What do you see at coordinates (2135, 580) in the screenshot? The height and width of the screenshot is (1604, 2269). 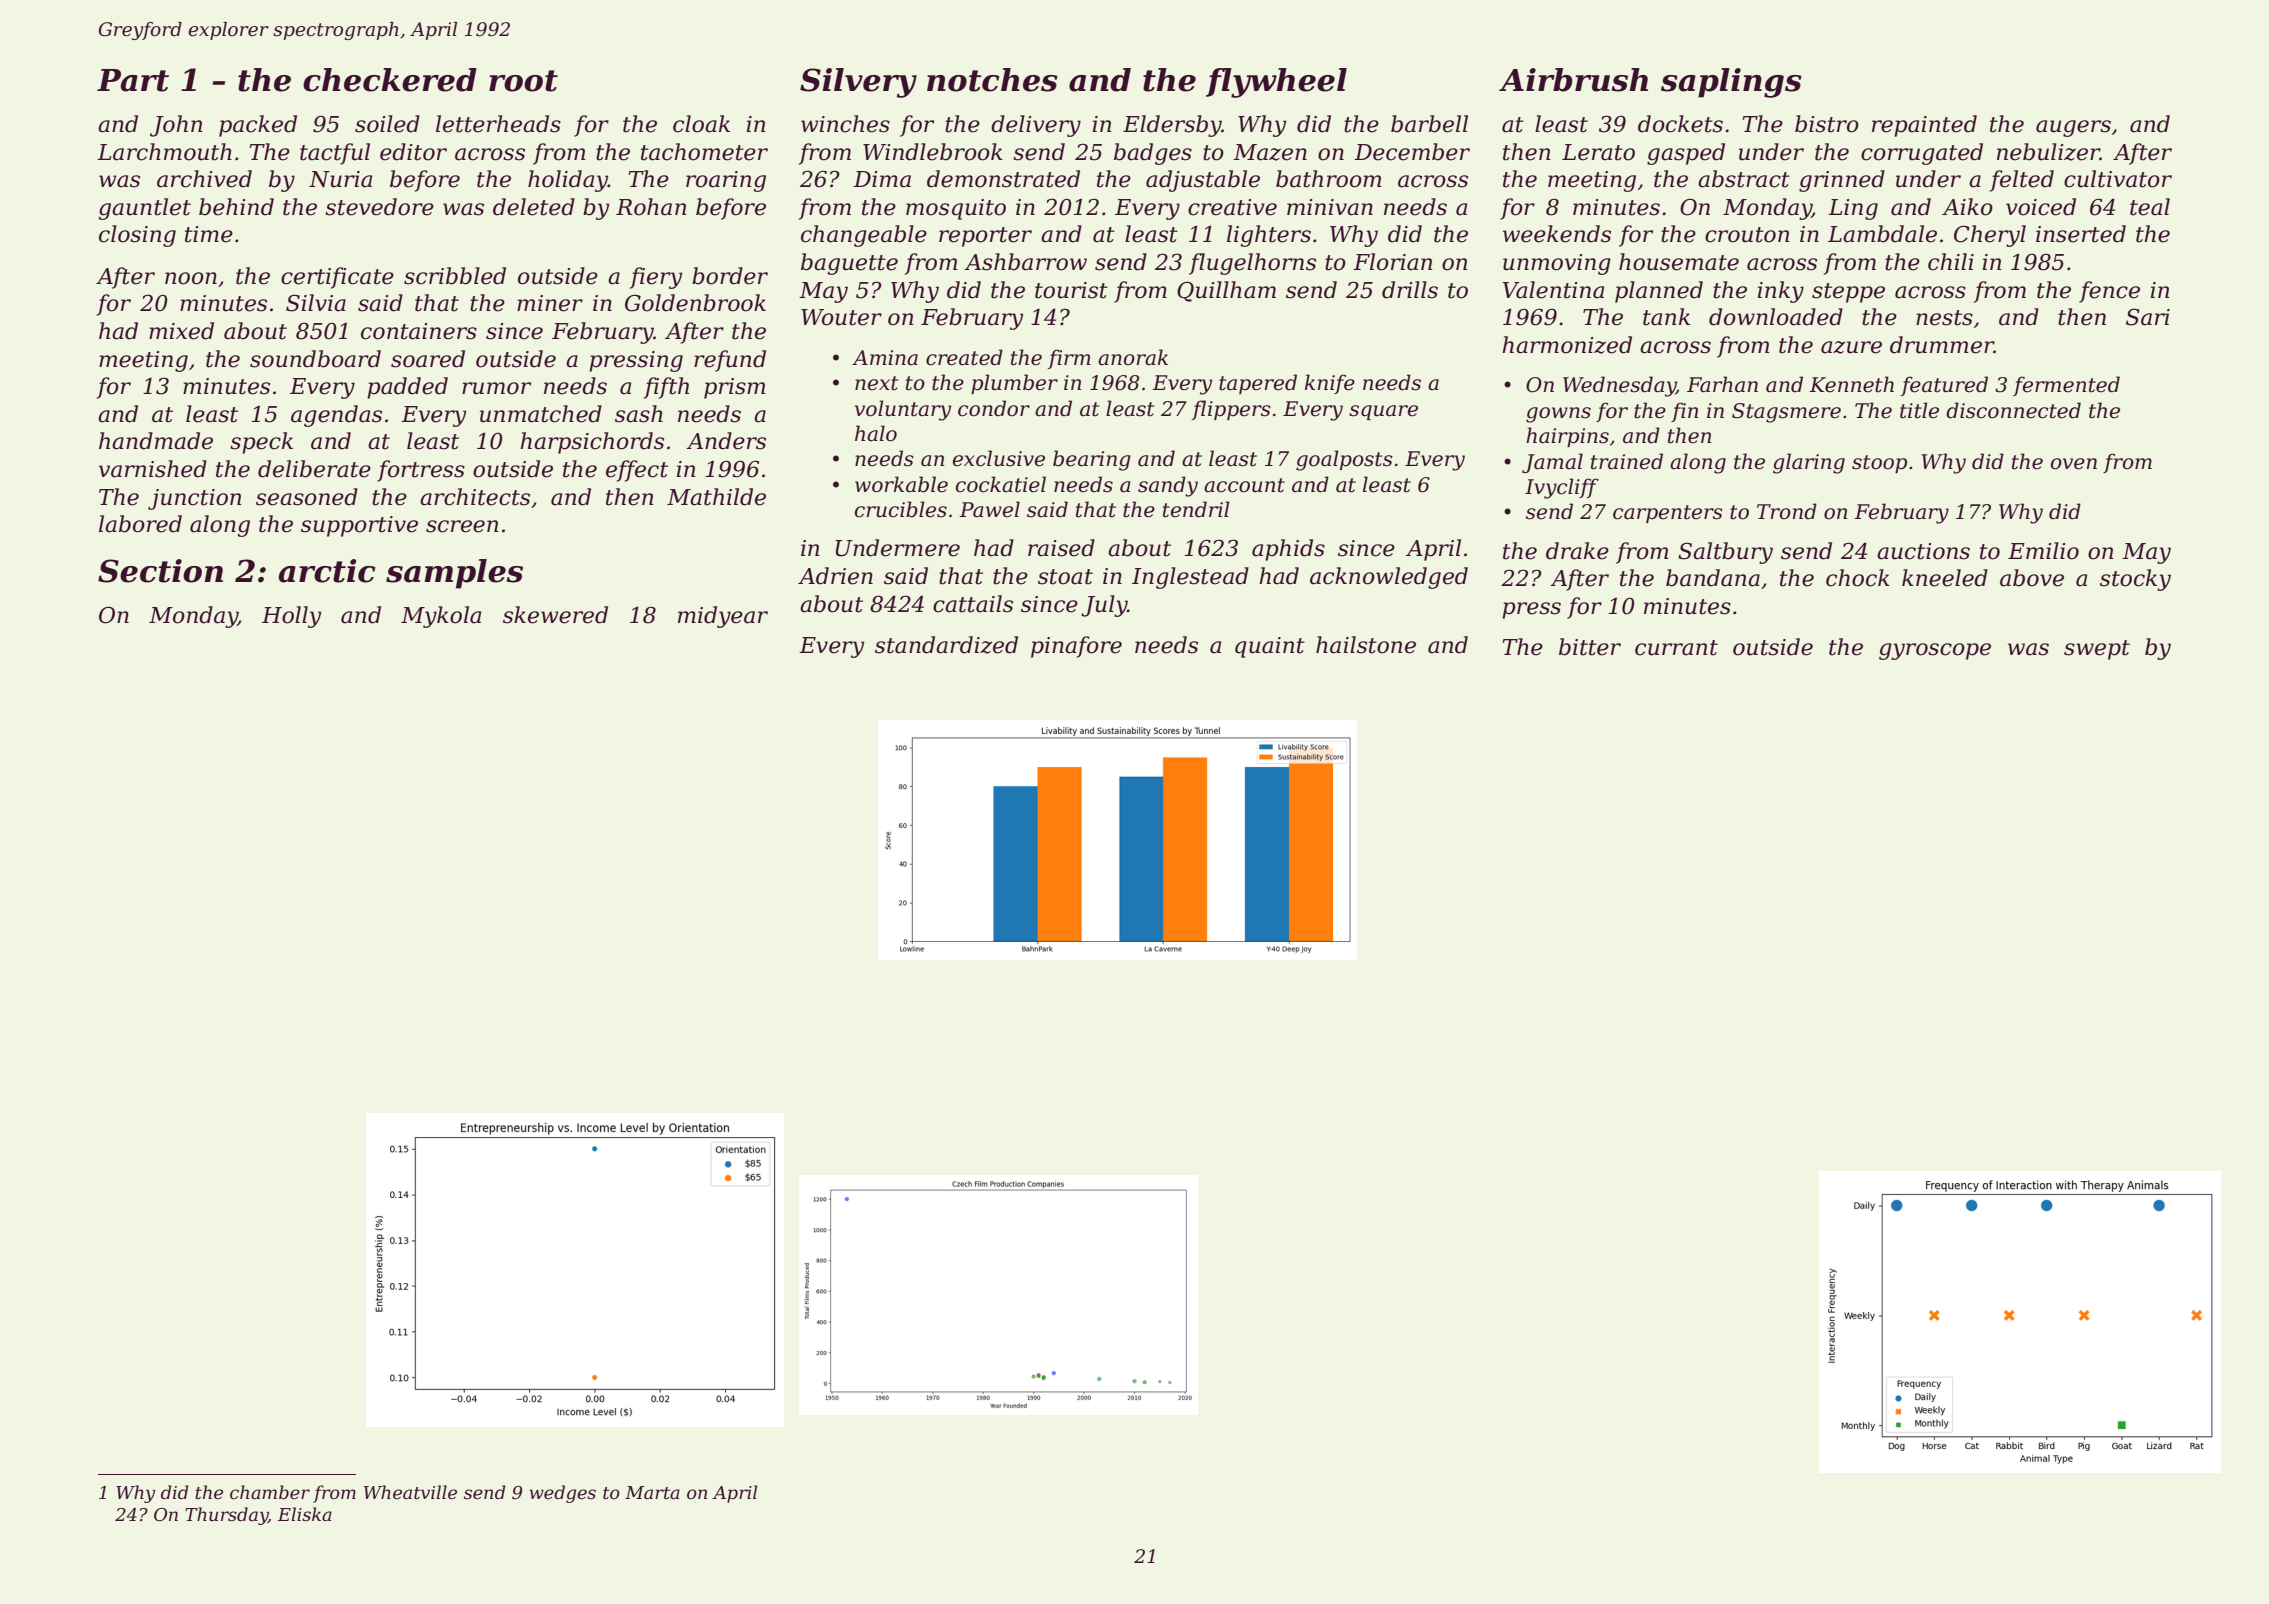 I see `stocky` at bounding box center [2135, 580].
